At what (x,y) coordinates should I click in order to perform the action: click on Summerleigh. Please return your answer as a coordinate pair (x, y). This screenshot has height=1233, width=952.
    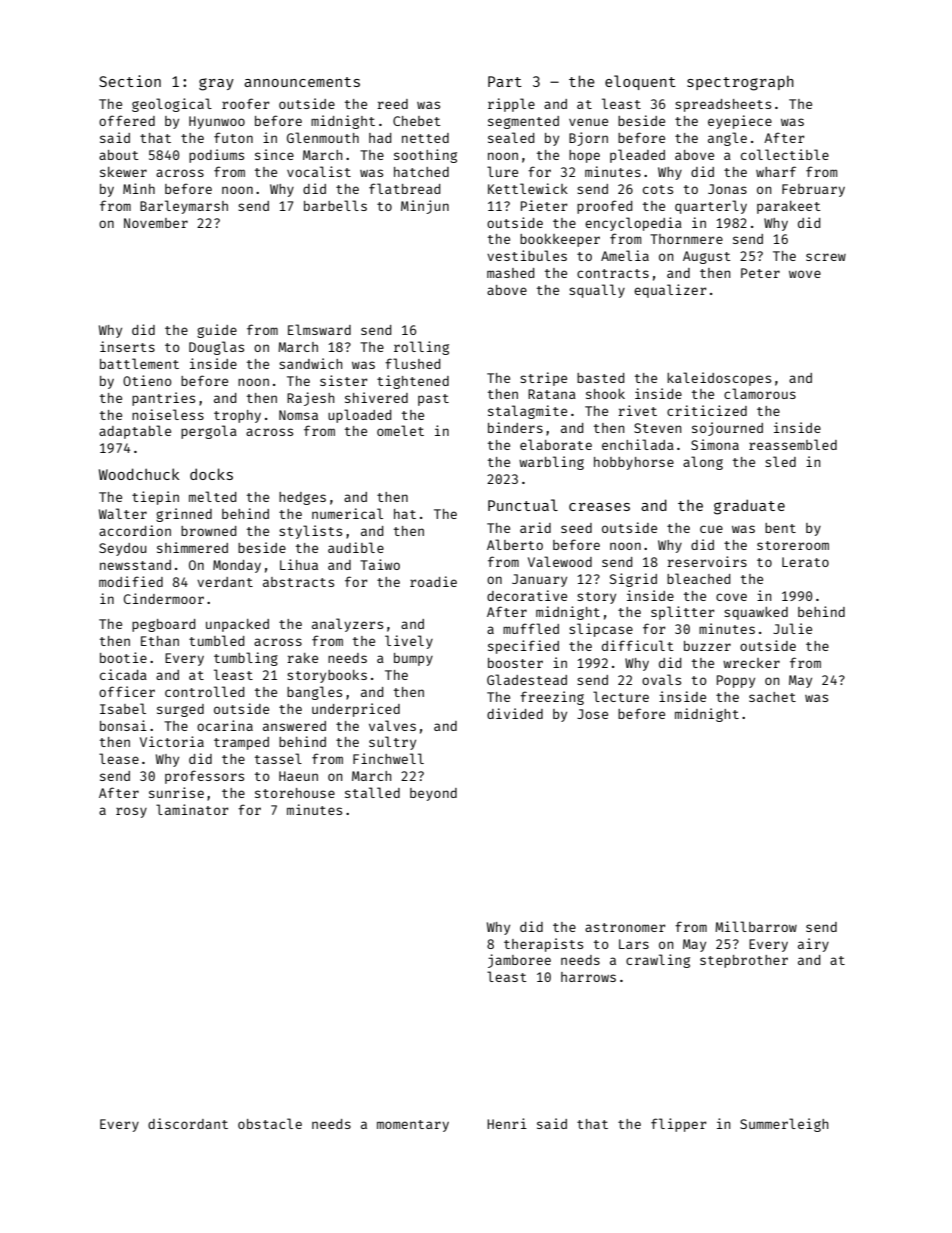
    Looking at the image, I should click on (784, 1125).
